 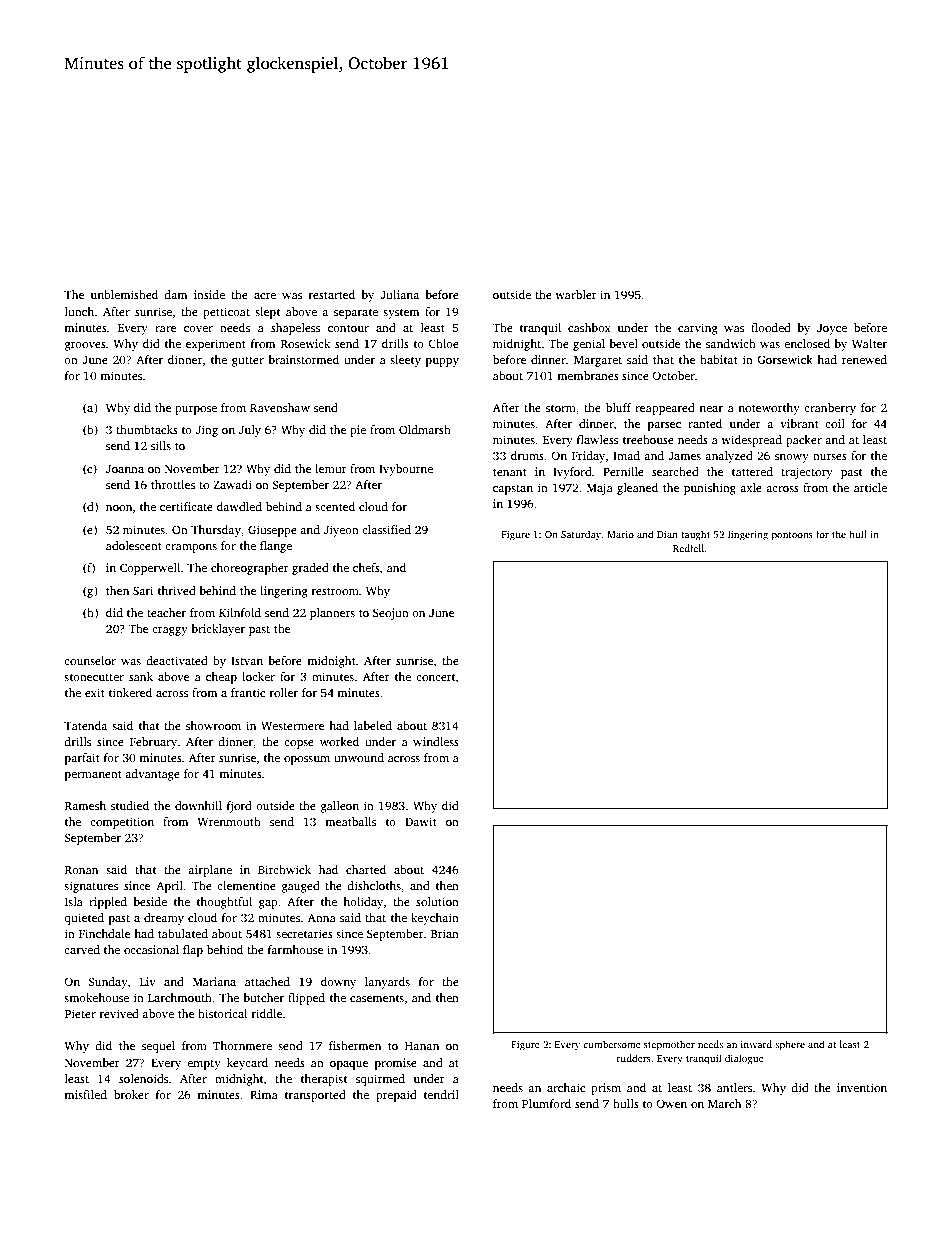 What do you see at coordinates (588, 375) in the screenshot?
I see `membranes` at bounding box center [588, 375].
